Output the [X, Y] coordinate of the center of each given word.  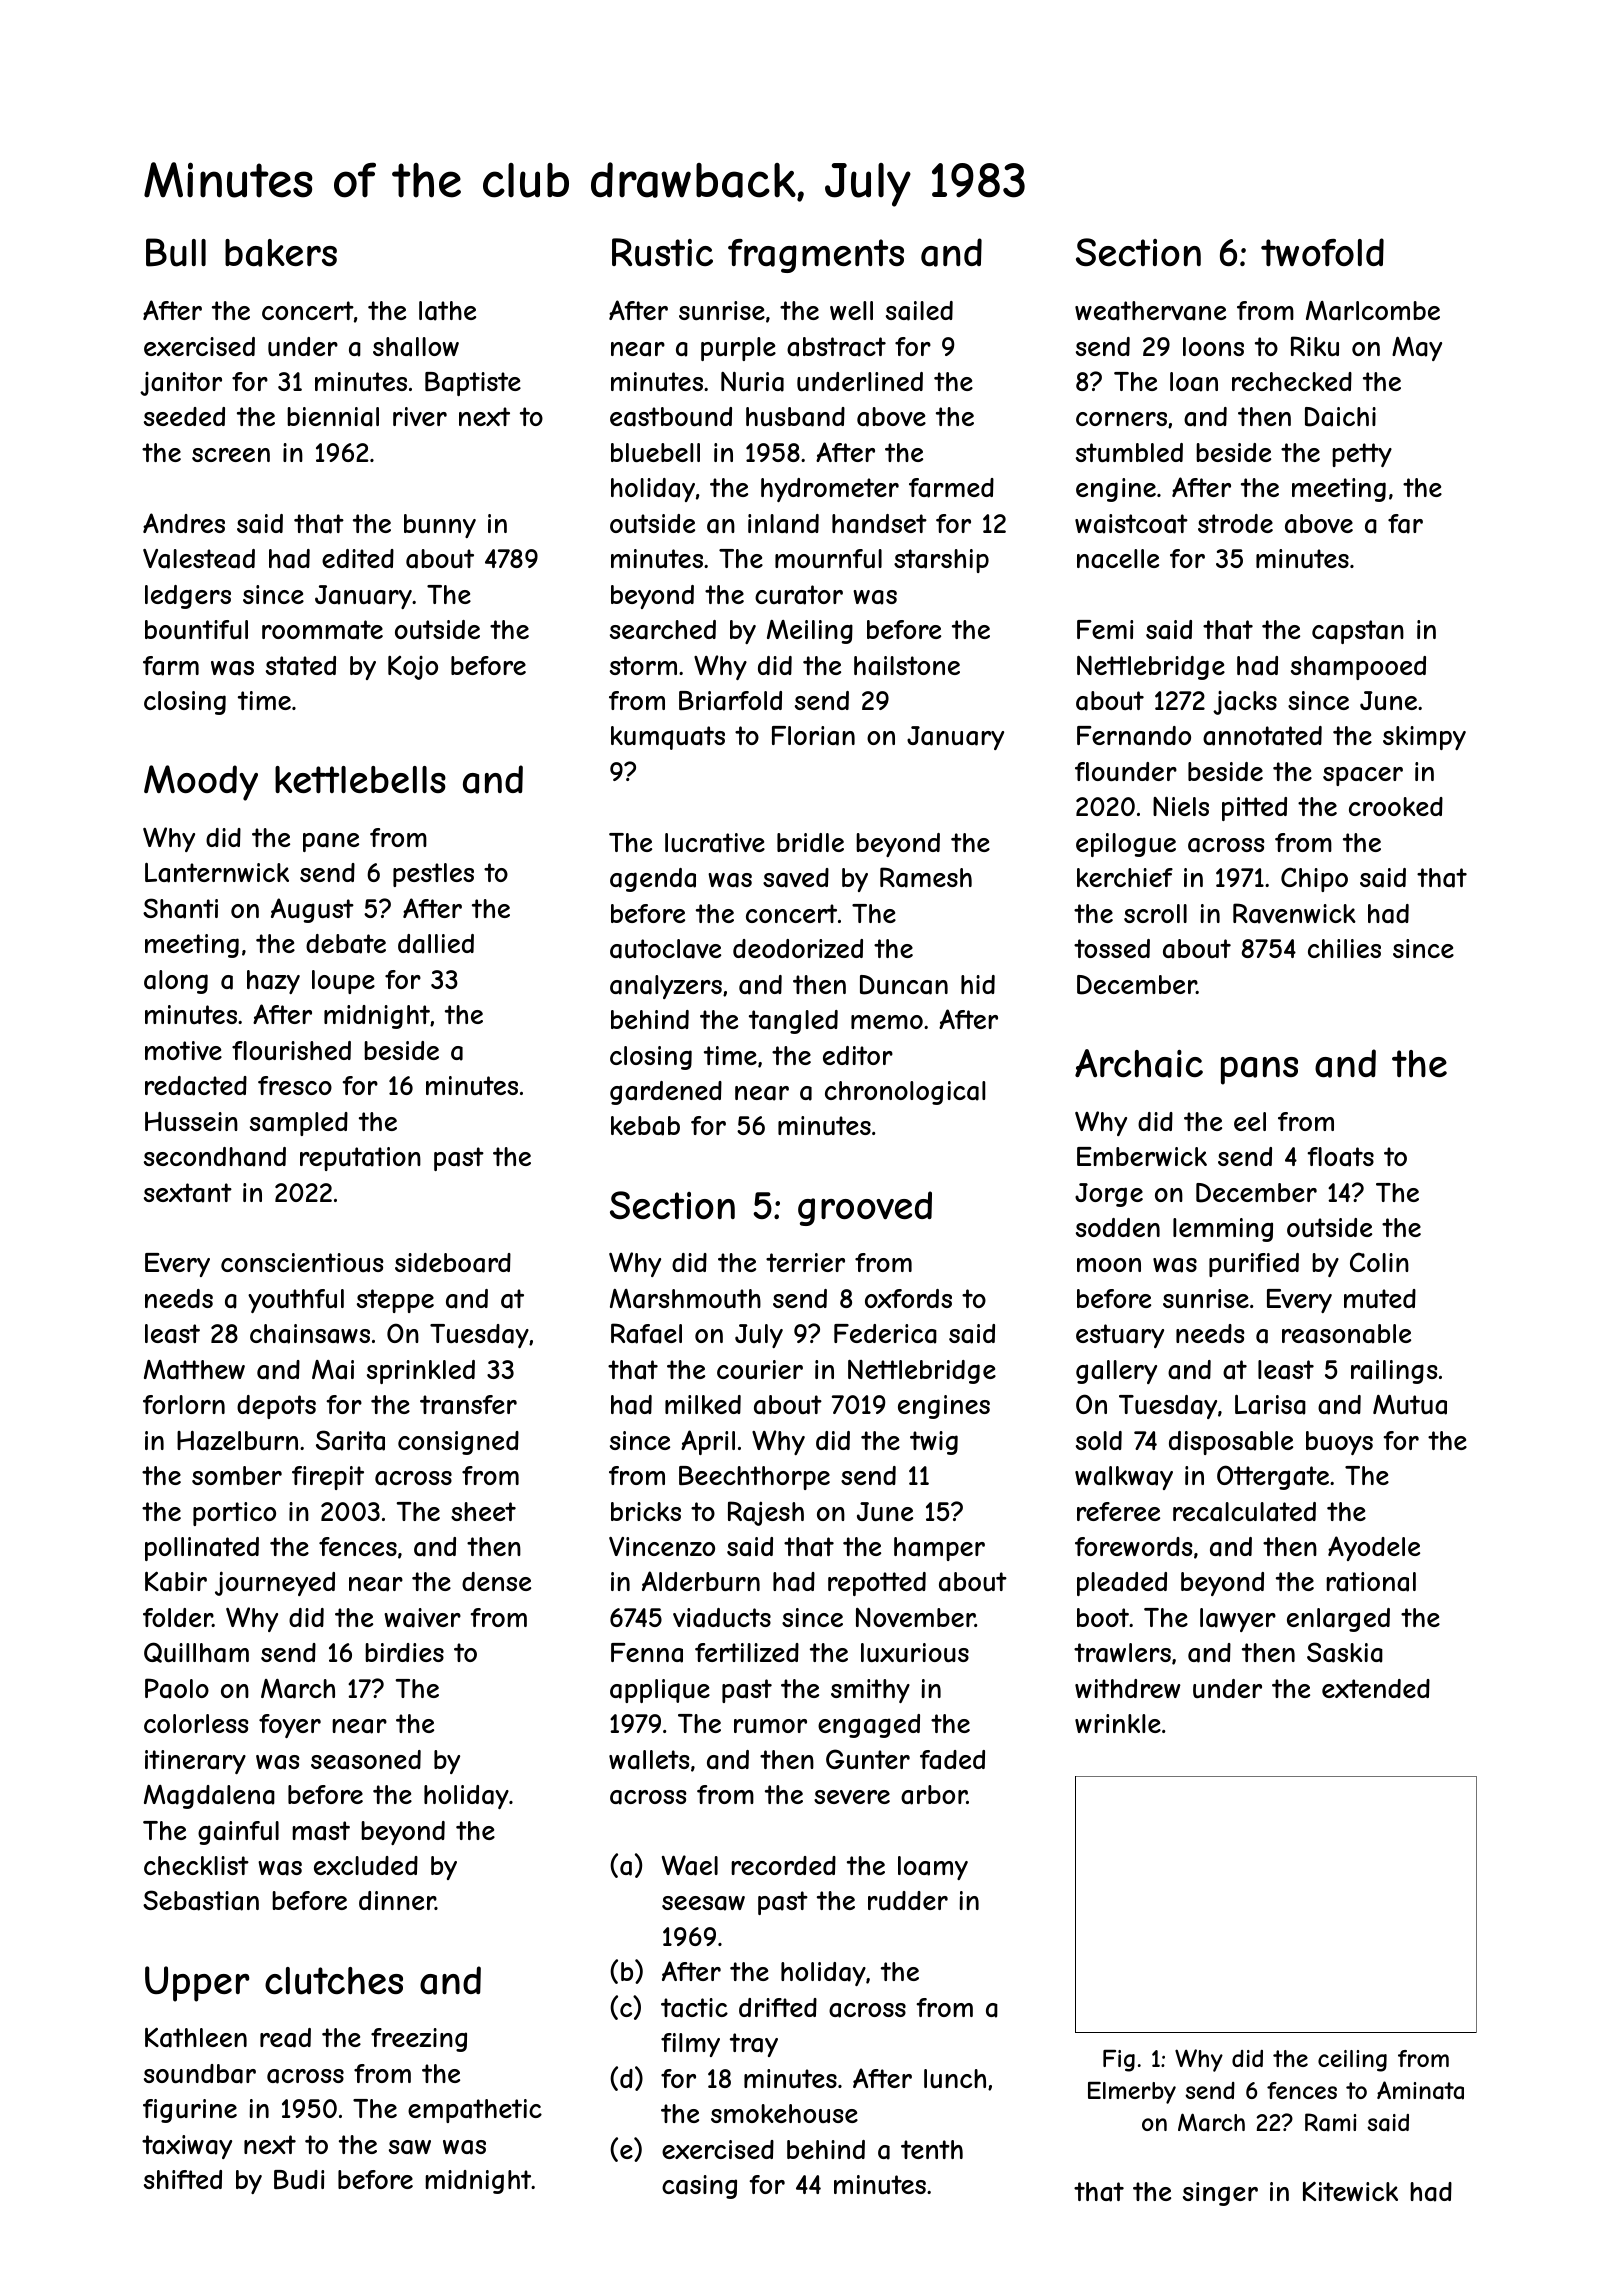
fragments [816, 256]
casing [699, 2187]
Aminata [1420, 2090]
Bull [176, 252]
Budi [299, 2179]
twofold [1322, 252]
